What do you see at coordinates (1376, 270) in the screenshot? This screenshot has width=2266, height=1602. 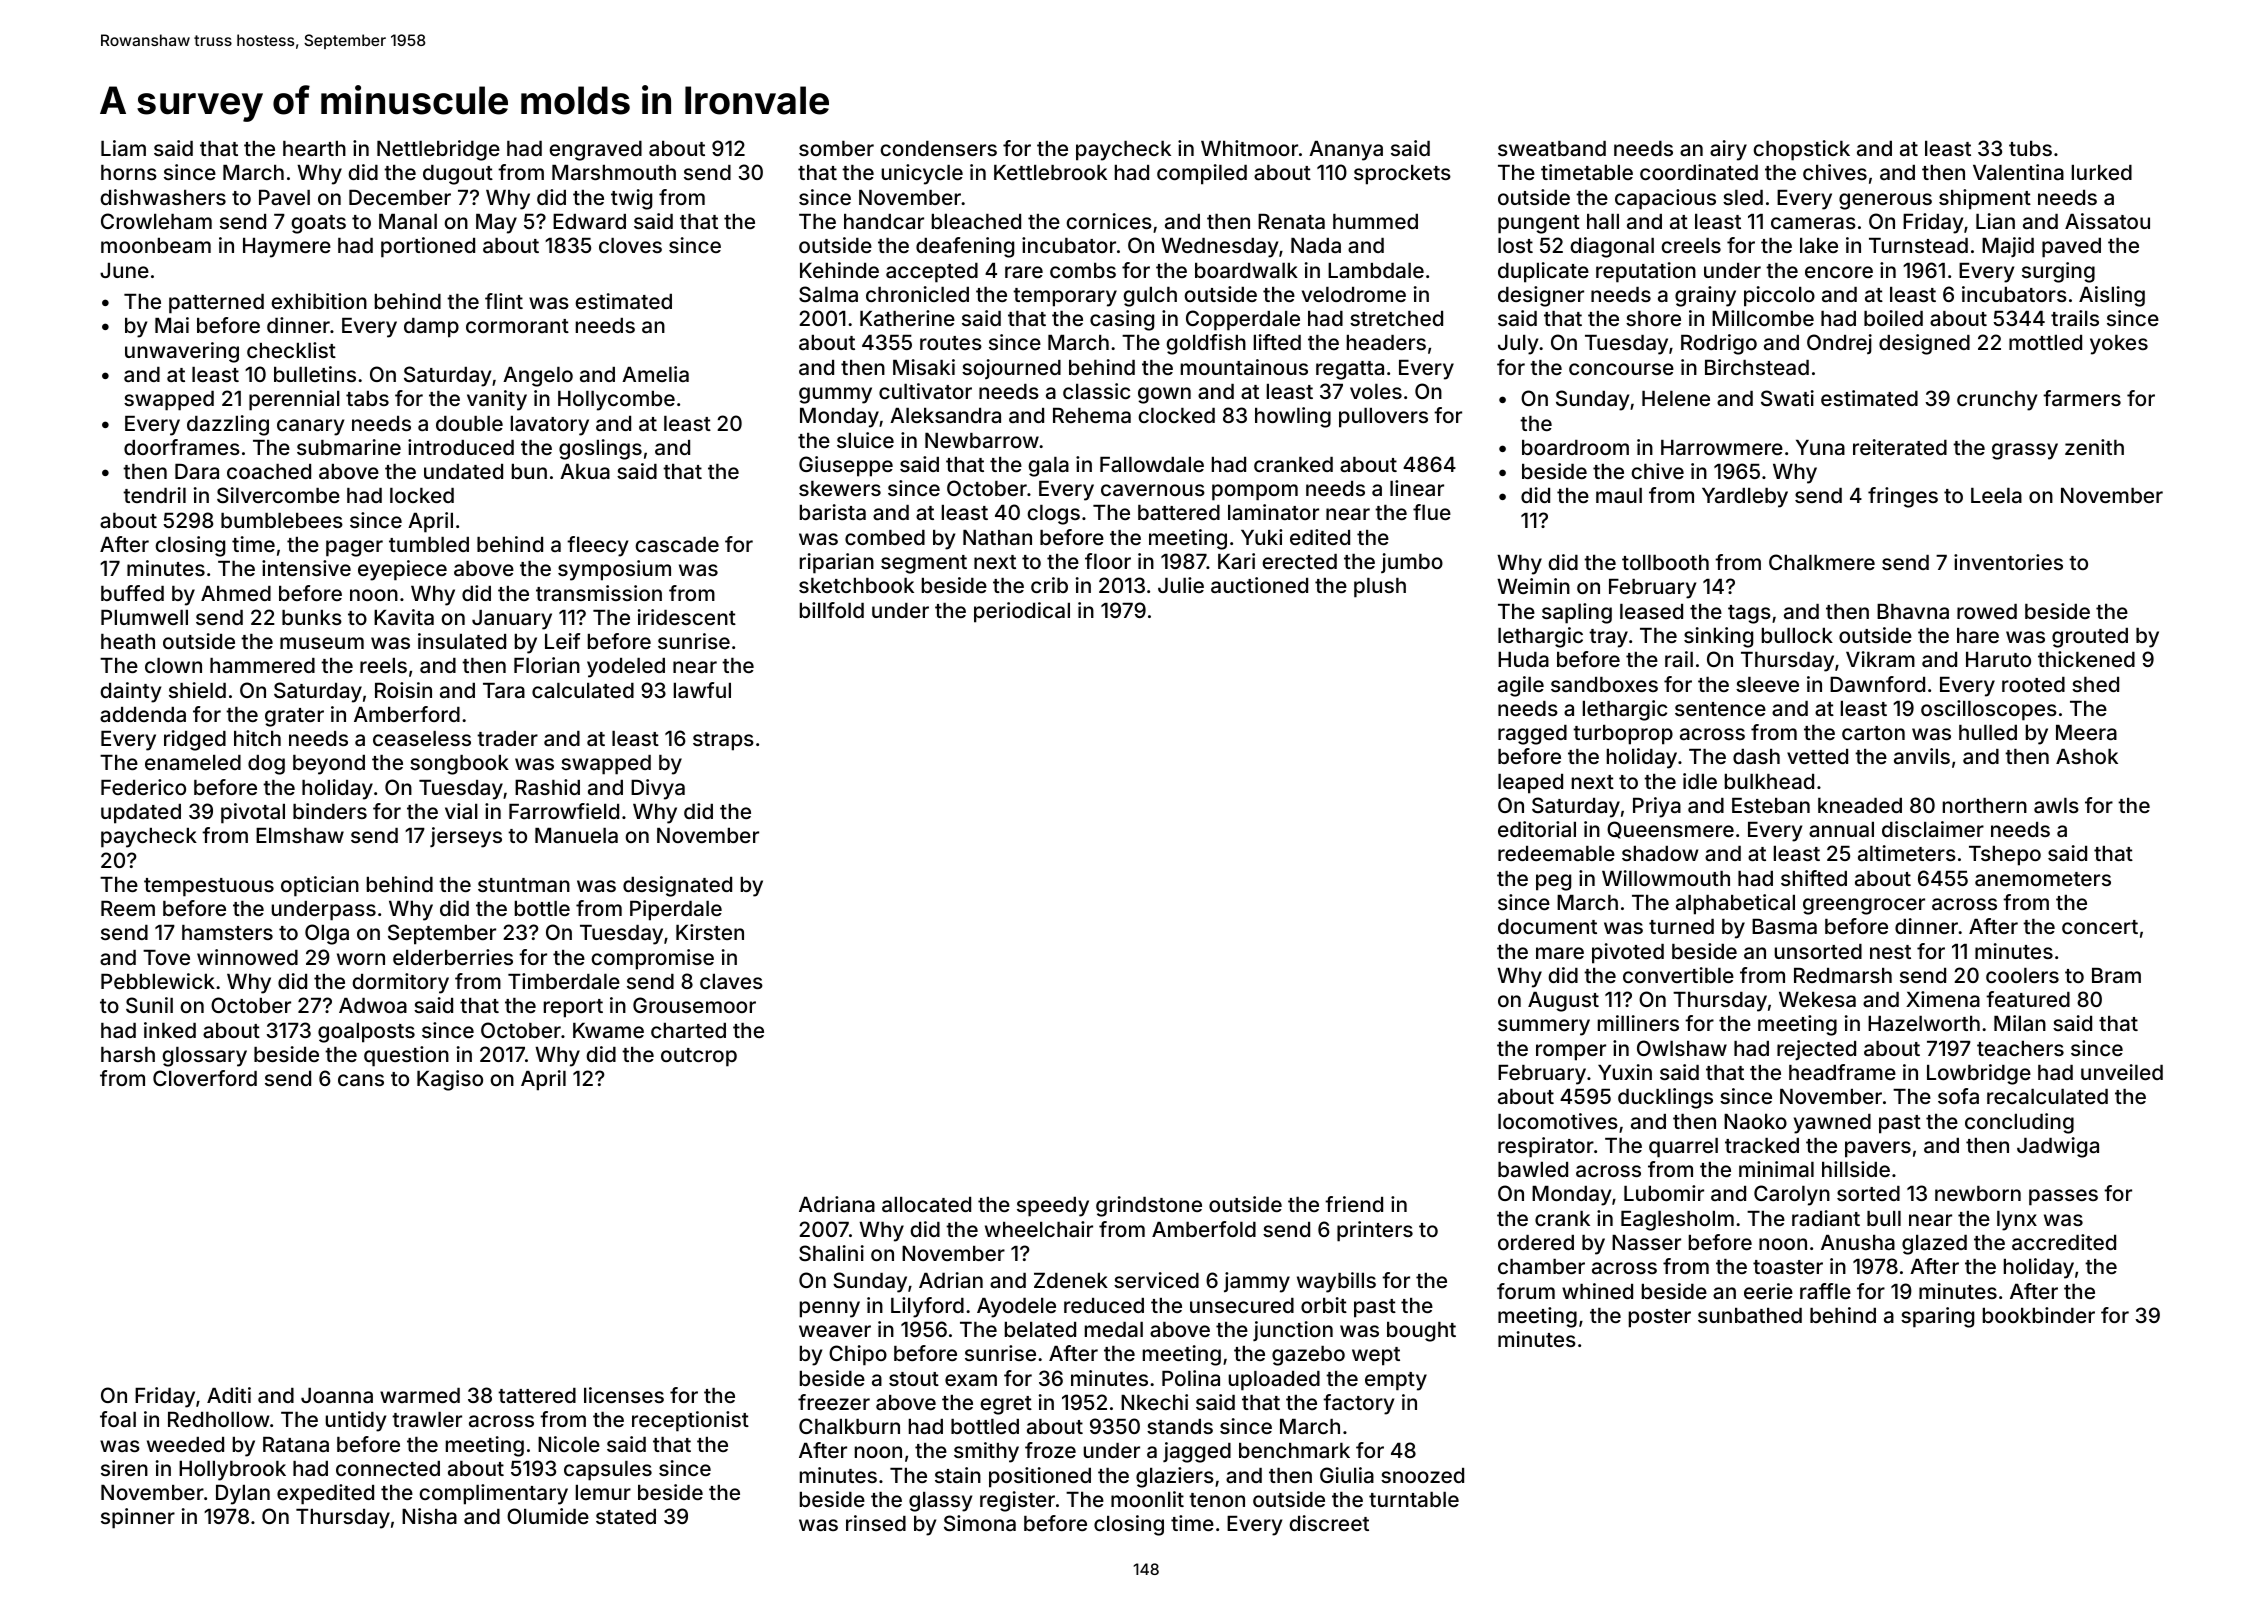 I see `Lambdale` at bounding box center [1376, 270].
